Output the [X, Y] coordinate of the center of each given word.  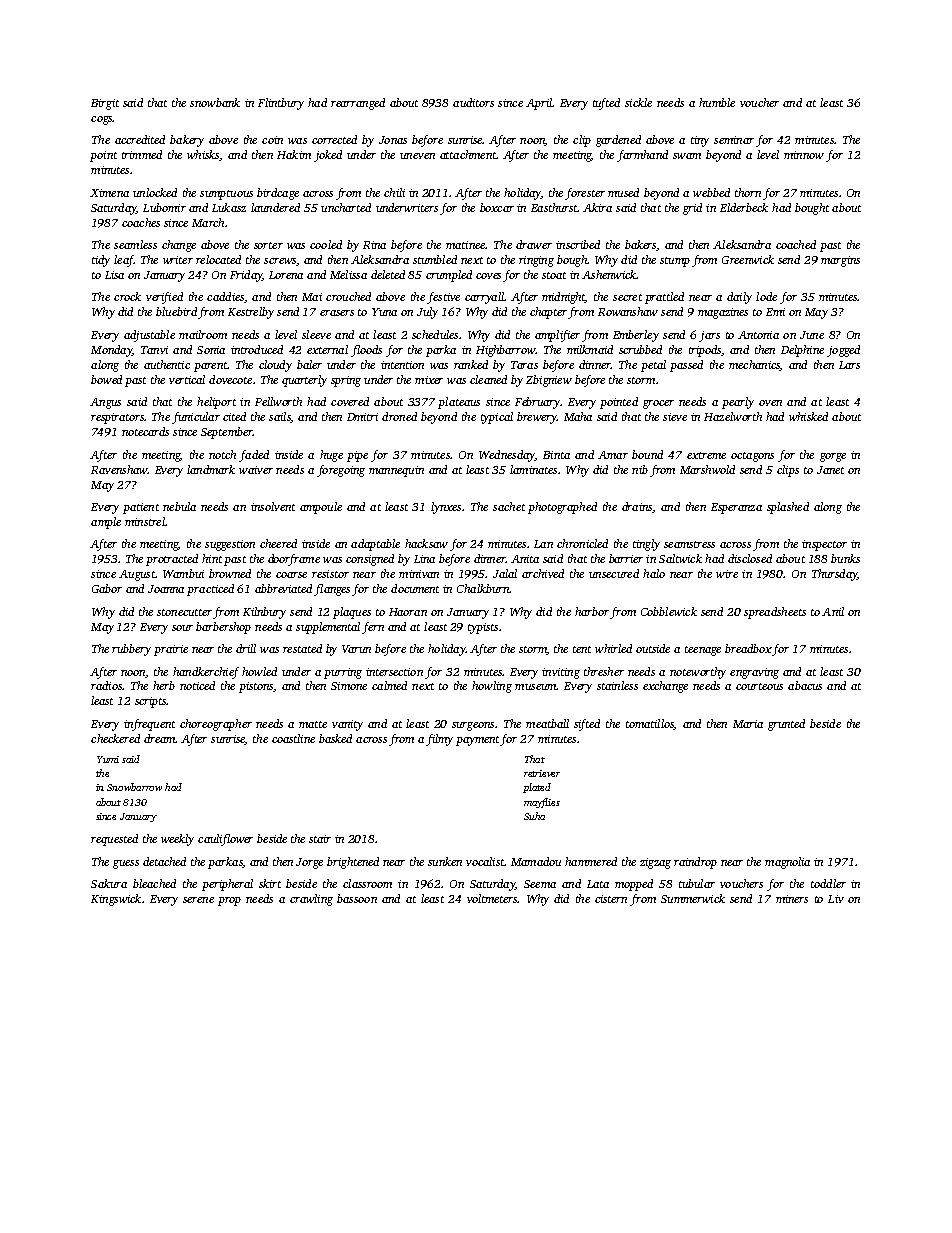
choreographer [216, 725]
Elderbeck [744, 207]
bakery [187, 141]
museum [536, 687]
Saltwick [680, 558]
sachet [509, 506]
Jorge [309, 863]
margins [840, 261]
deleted [388, 274]
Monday [111, 351]
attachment [468, 154]
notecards [145, 431]
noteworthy [698, 673]
